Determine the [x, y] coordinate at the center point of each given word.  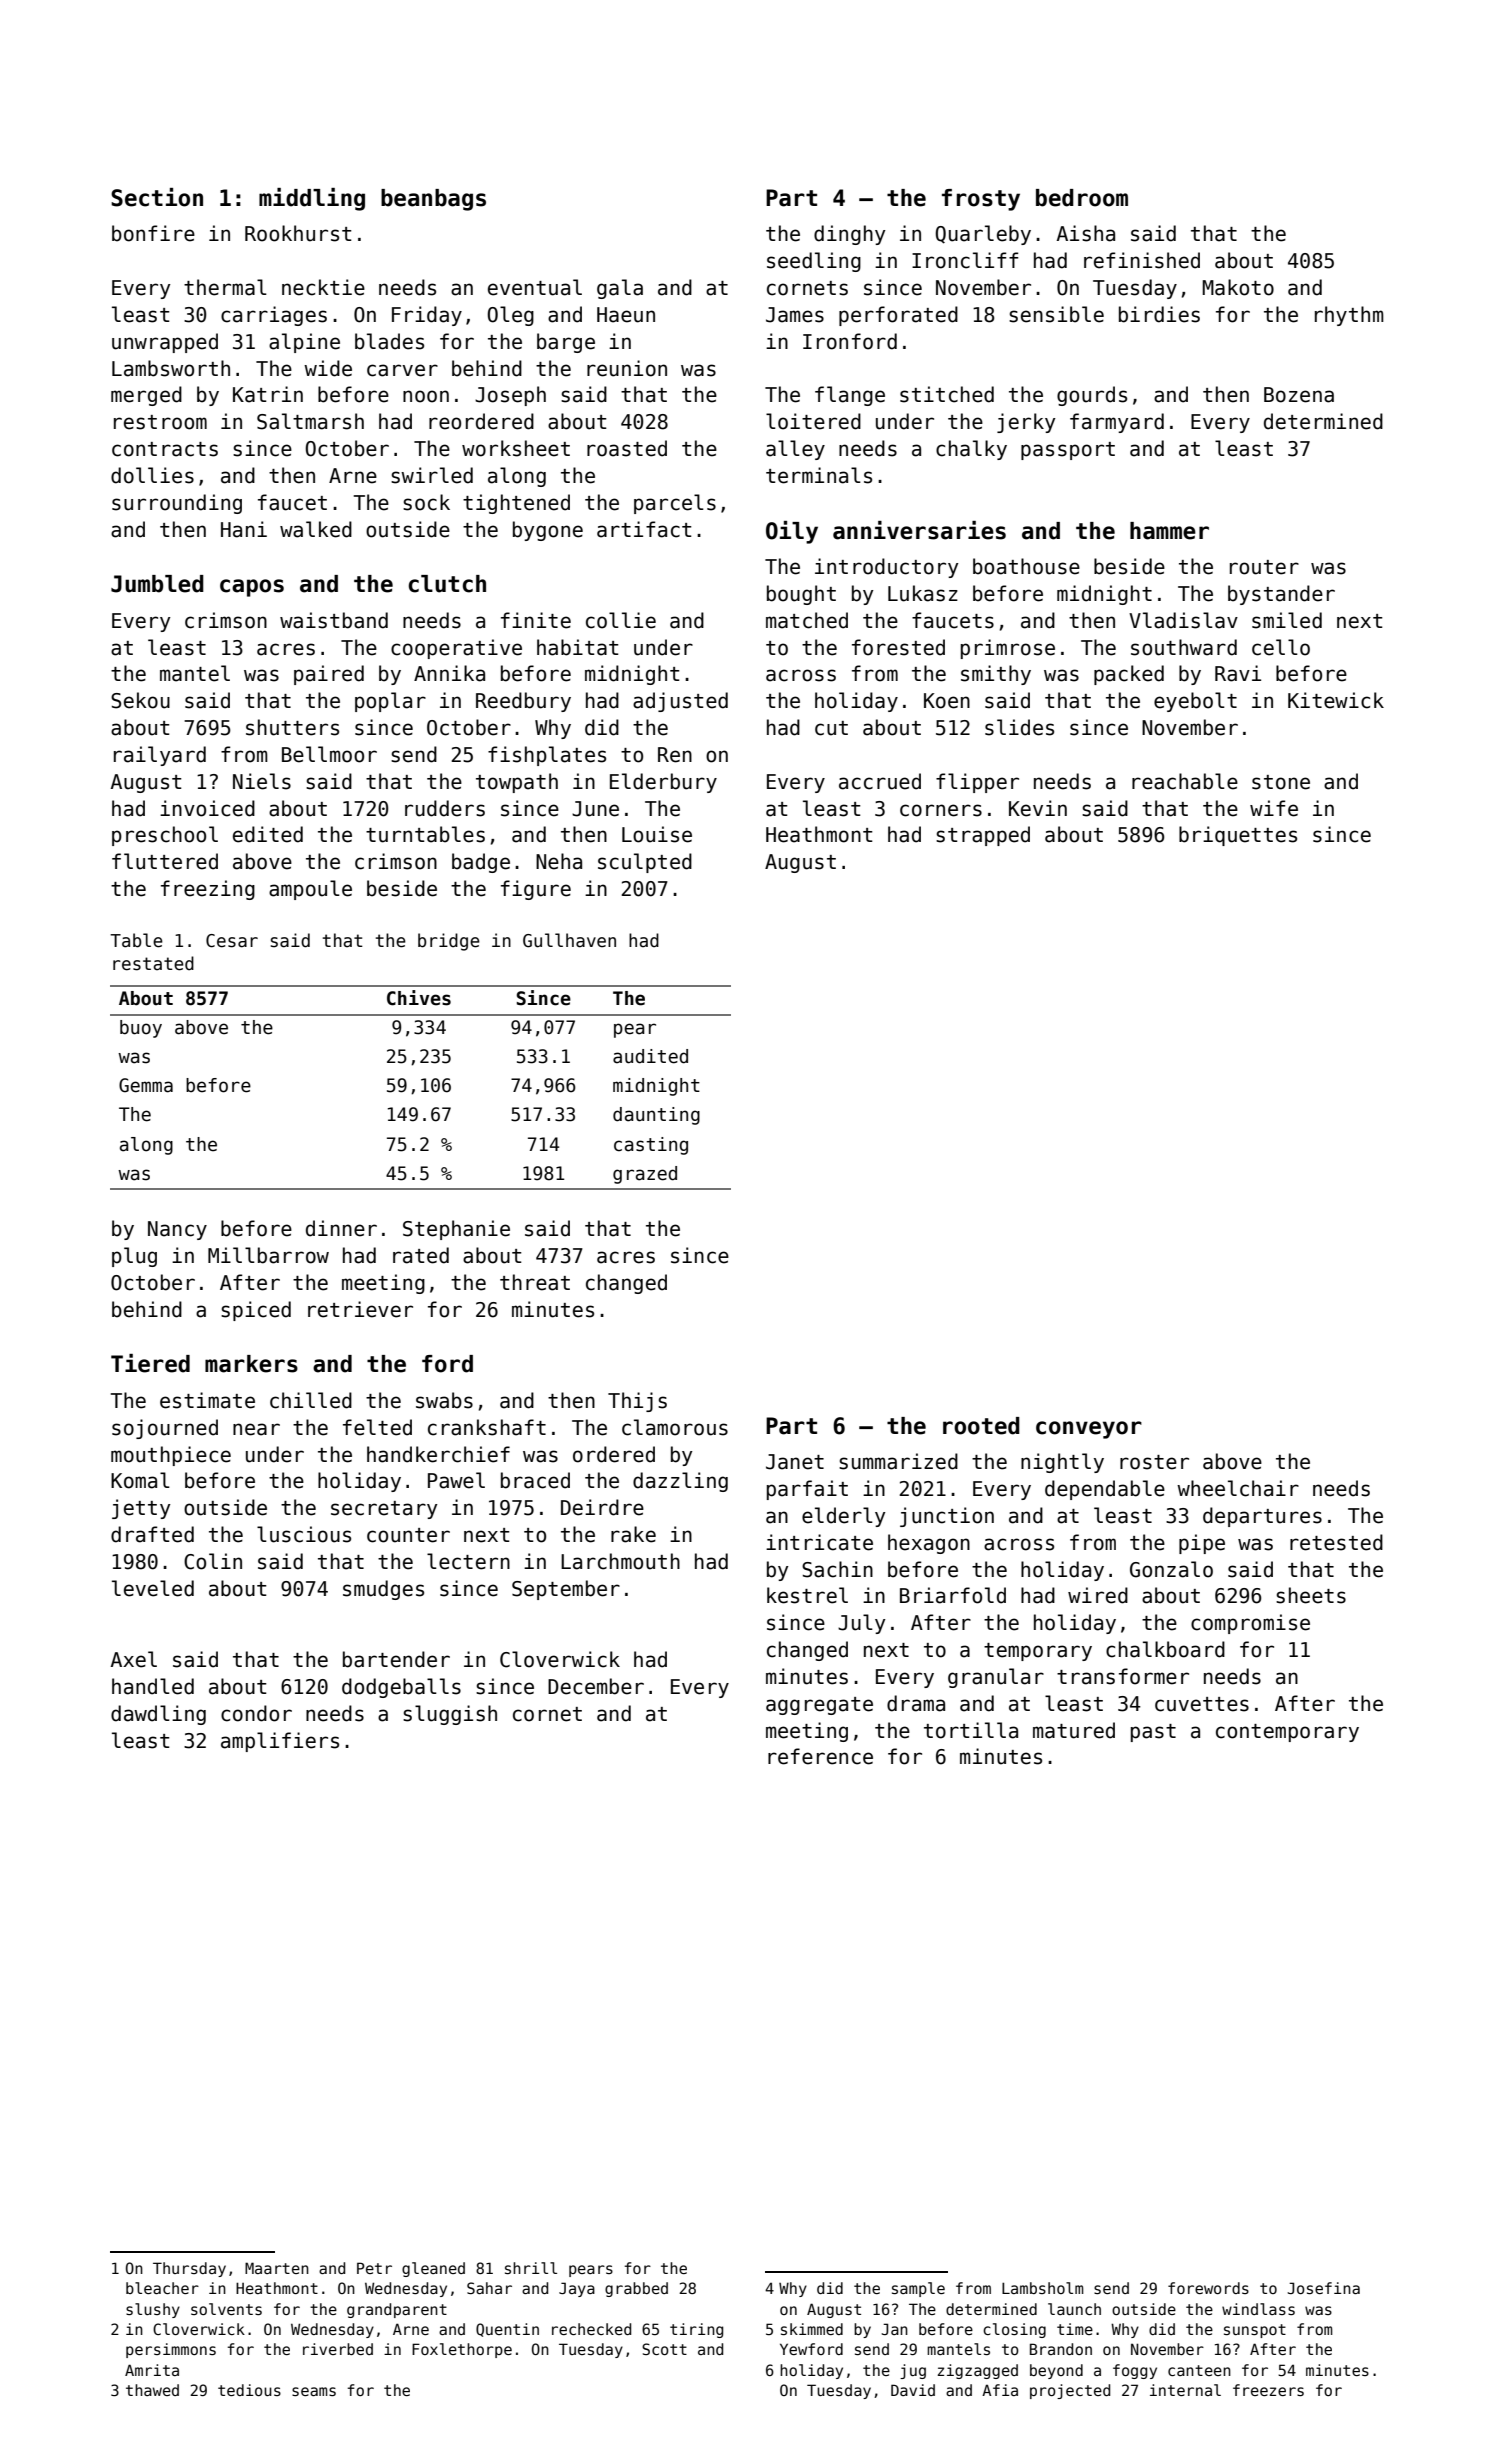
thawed [152, 2390]
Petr [374, 2268]
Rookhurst [298, 233]
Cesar [232, 941]
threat [535, 1282]
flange [850, 396]
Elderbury [663, 783]
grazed [645, 1175]
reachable [1185, 781]
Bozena [1299, 395]
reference [820, 1756]
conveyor [1089, 1430]
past [1153, 1733]
